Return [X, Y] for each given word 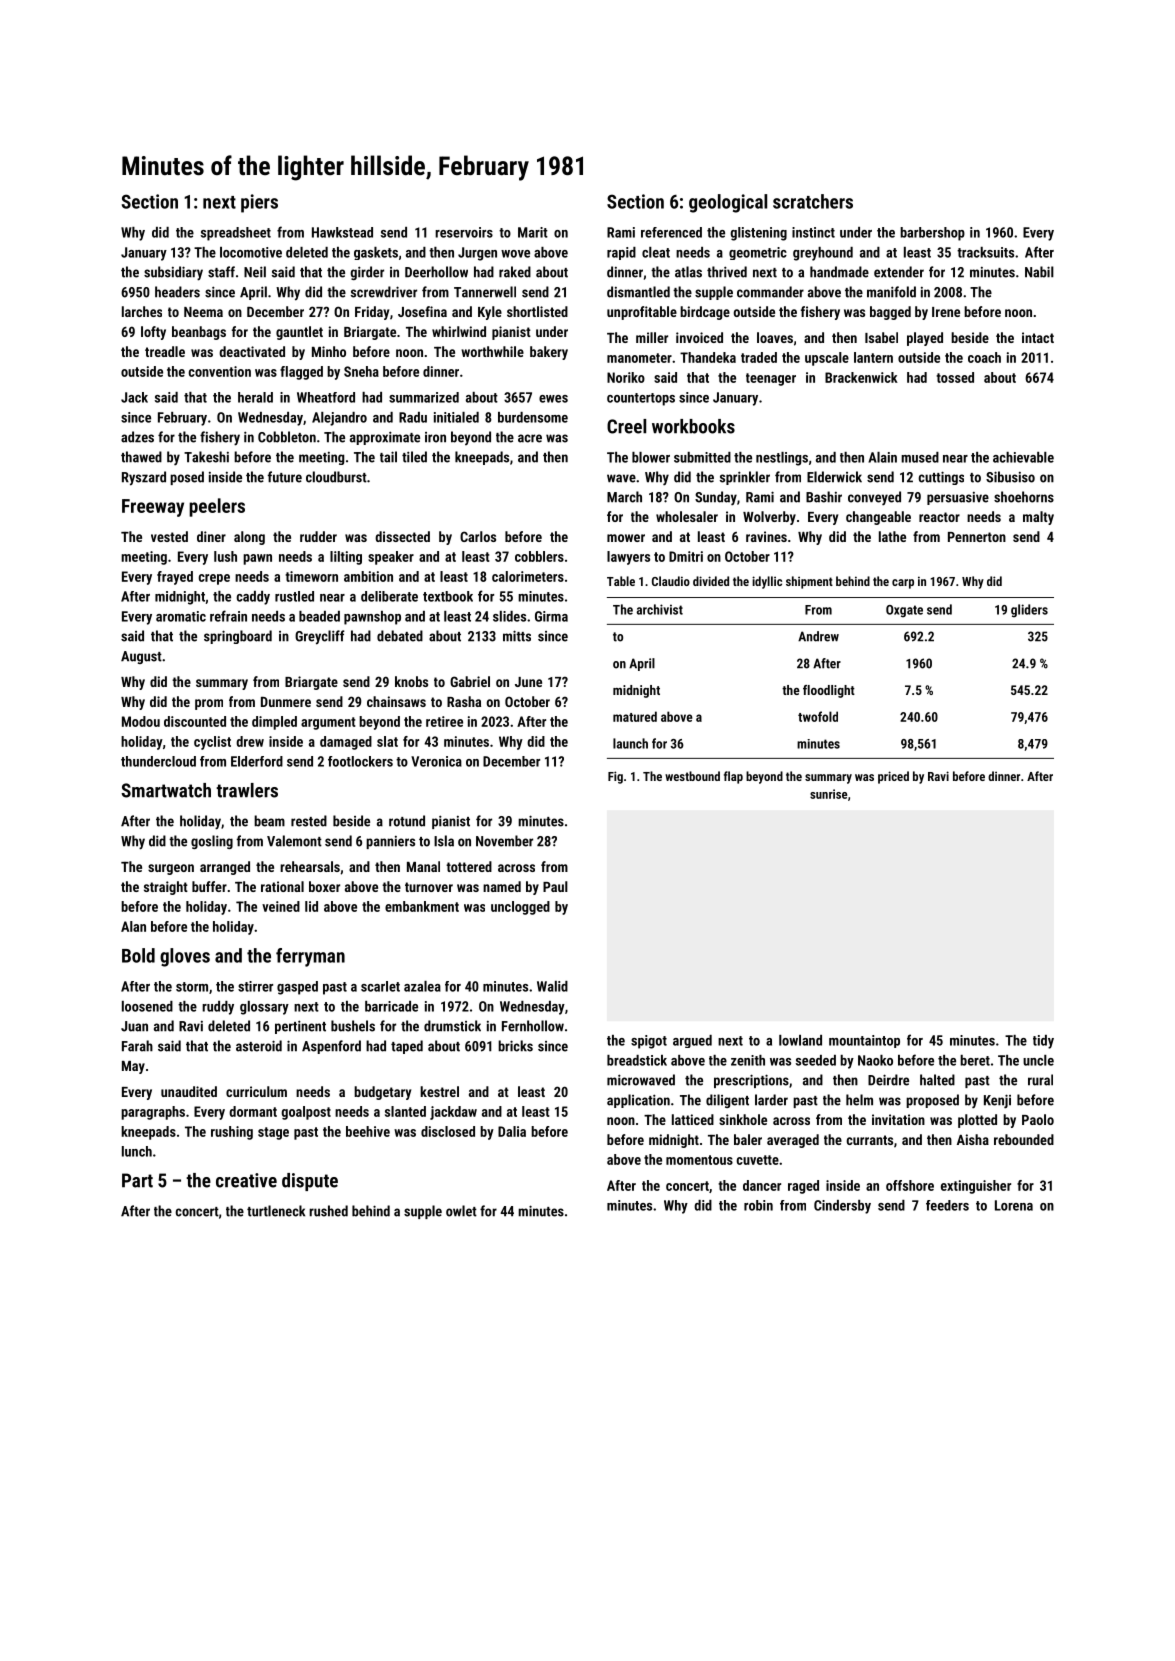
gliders [1029, 611]
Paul [555, 886]
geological [728, 203]
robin [758, 1205]
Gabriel [470, 681]
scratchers [813, 201]
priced [893, 777]
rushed [328, 1211]
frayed [175, 578]
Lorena [1014, 1205]
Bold [138, 955]
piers [259, 203]
